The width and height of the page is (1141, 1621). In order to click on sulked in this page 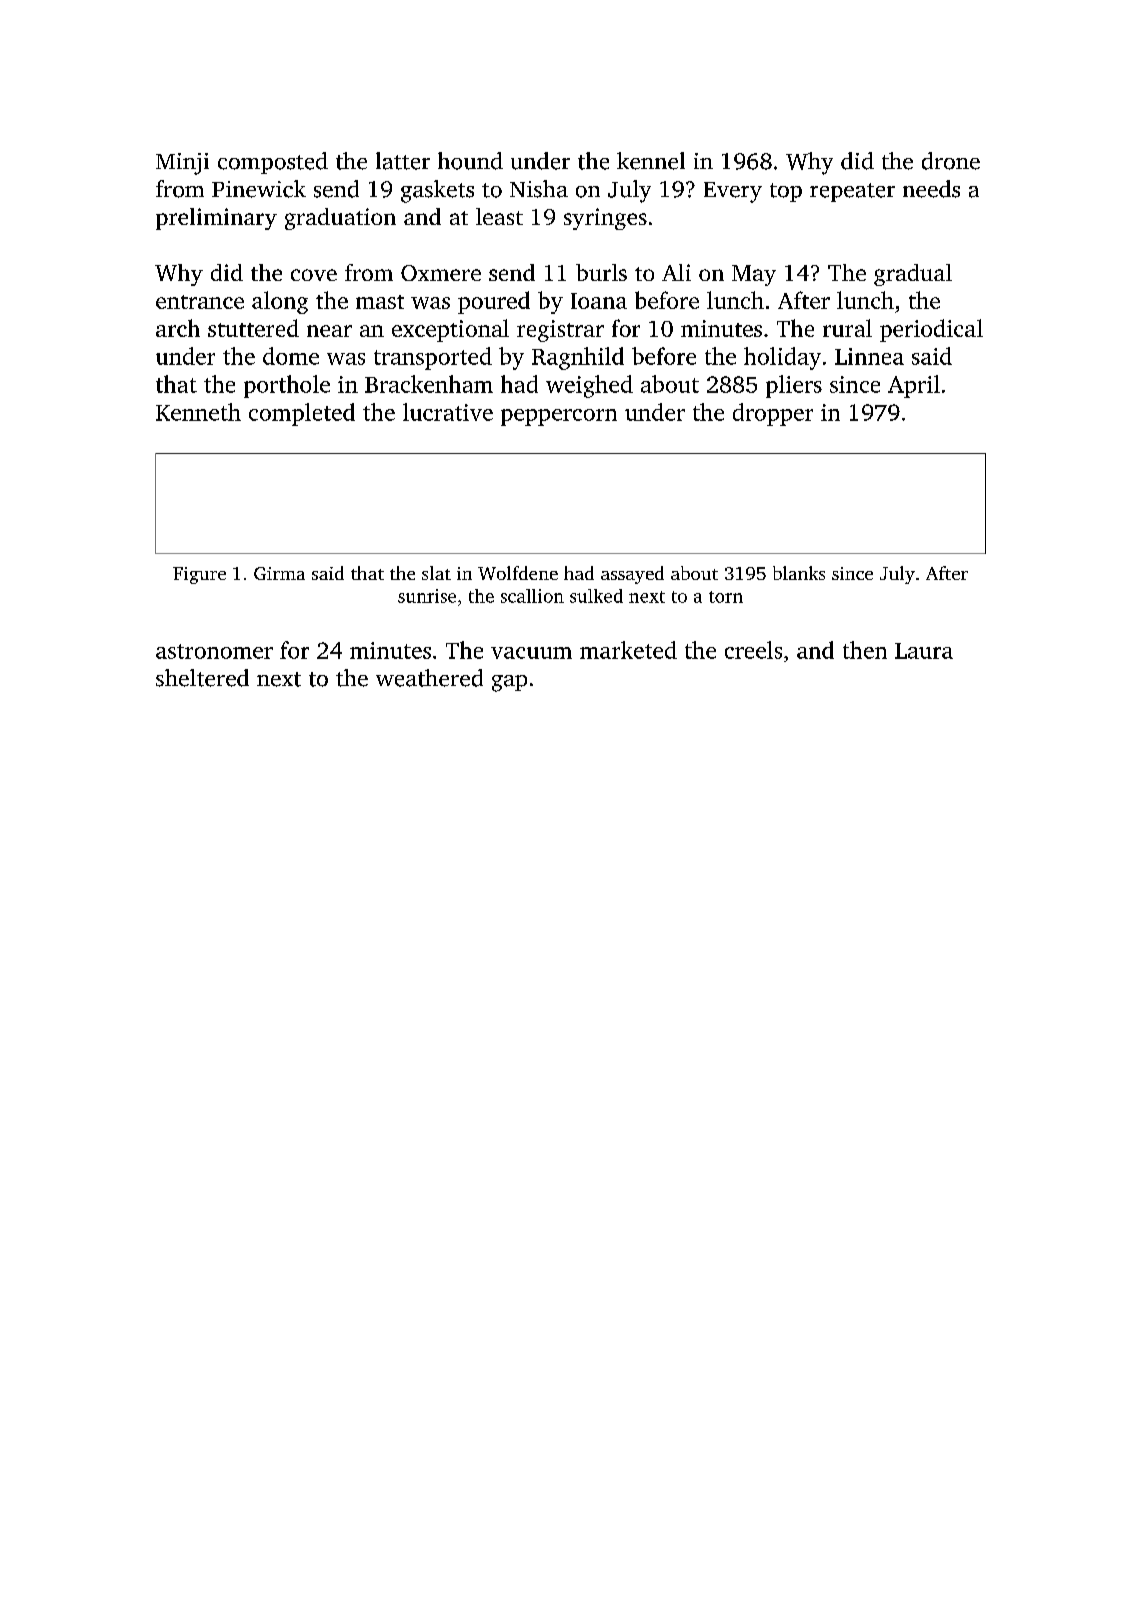, I will do `click(596, 596)`.
